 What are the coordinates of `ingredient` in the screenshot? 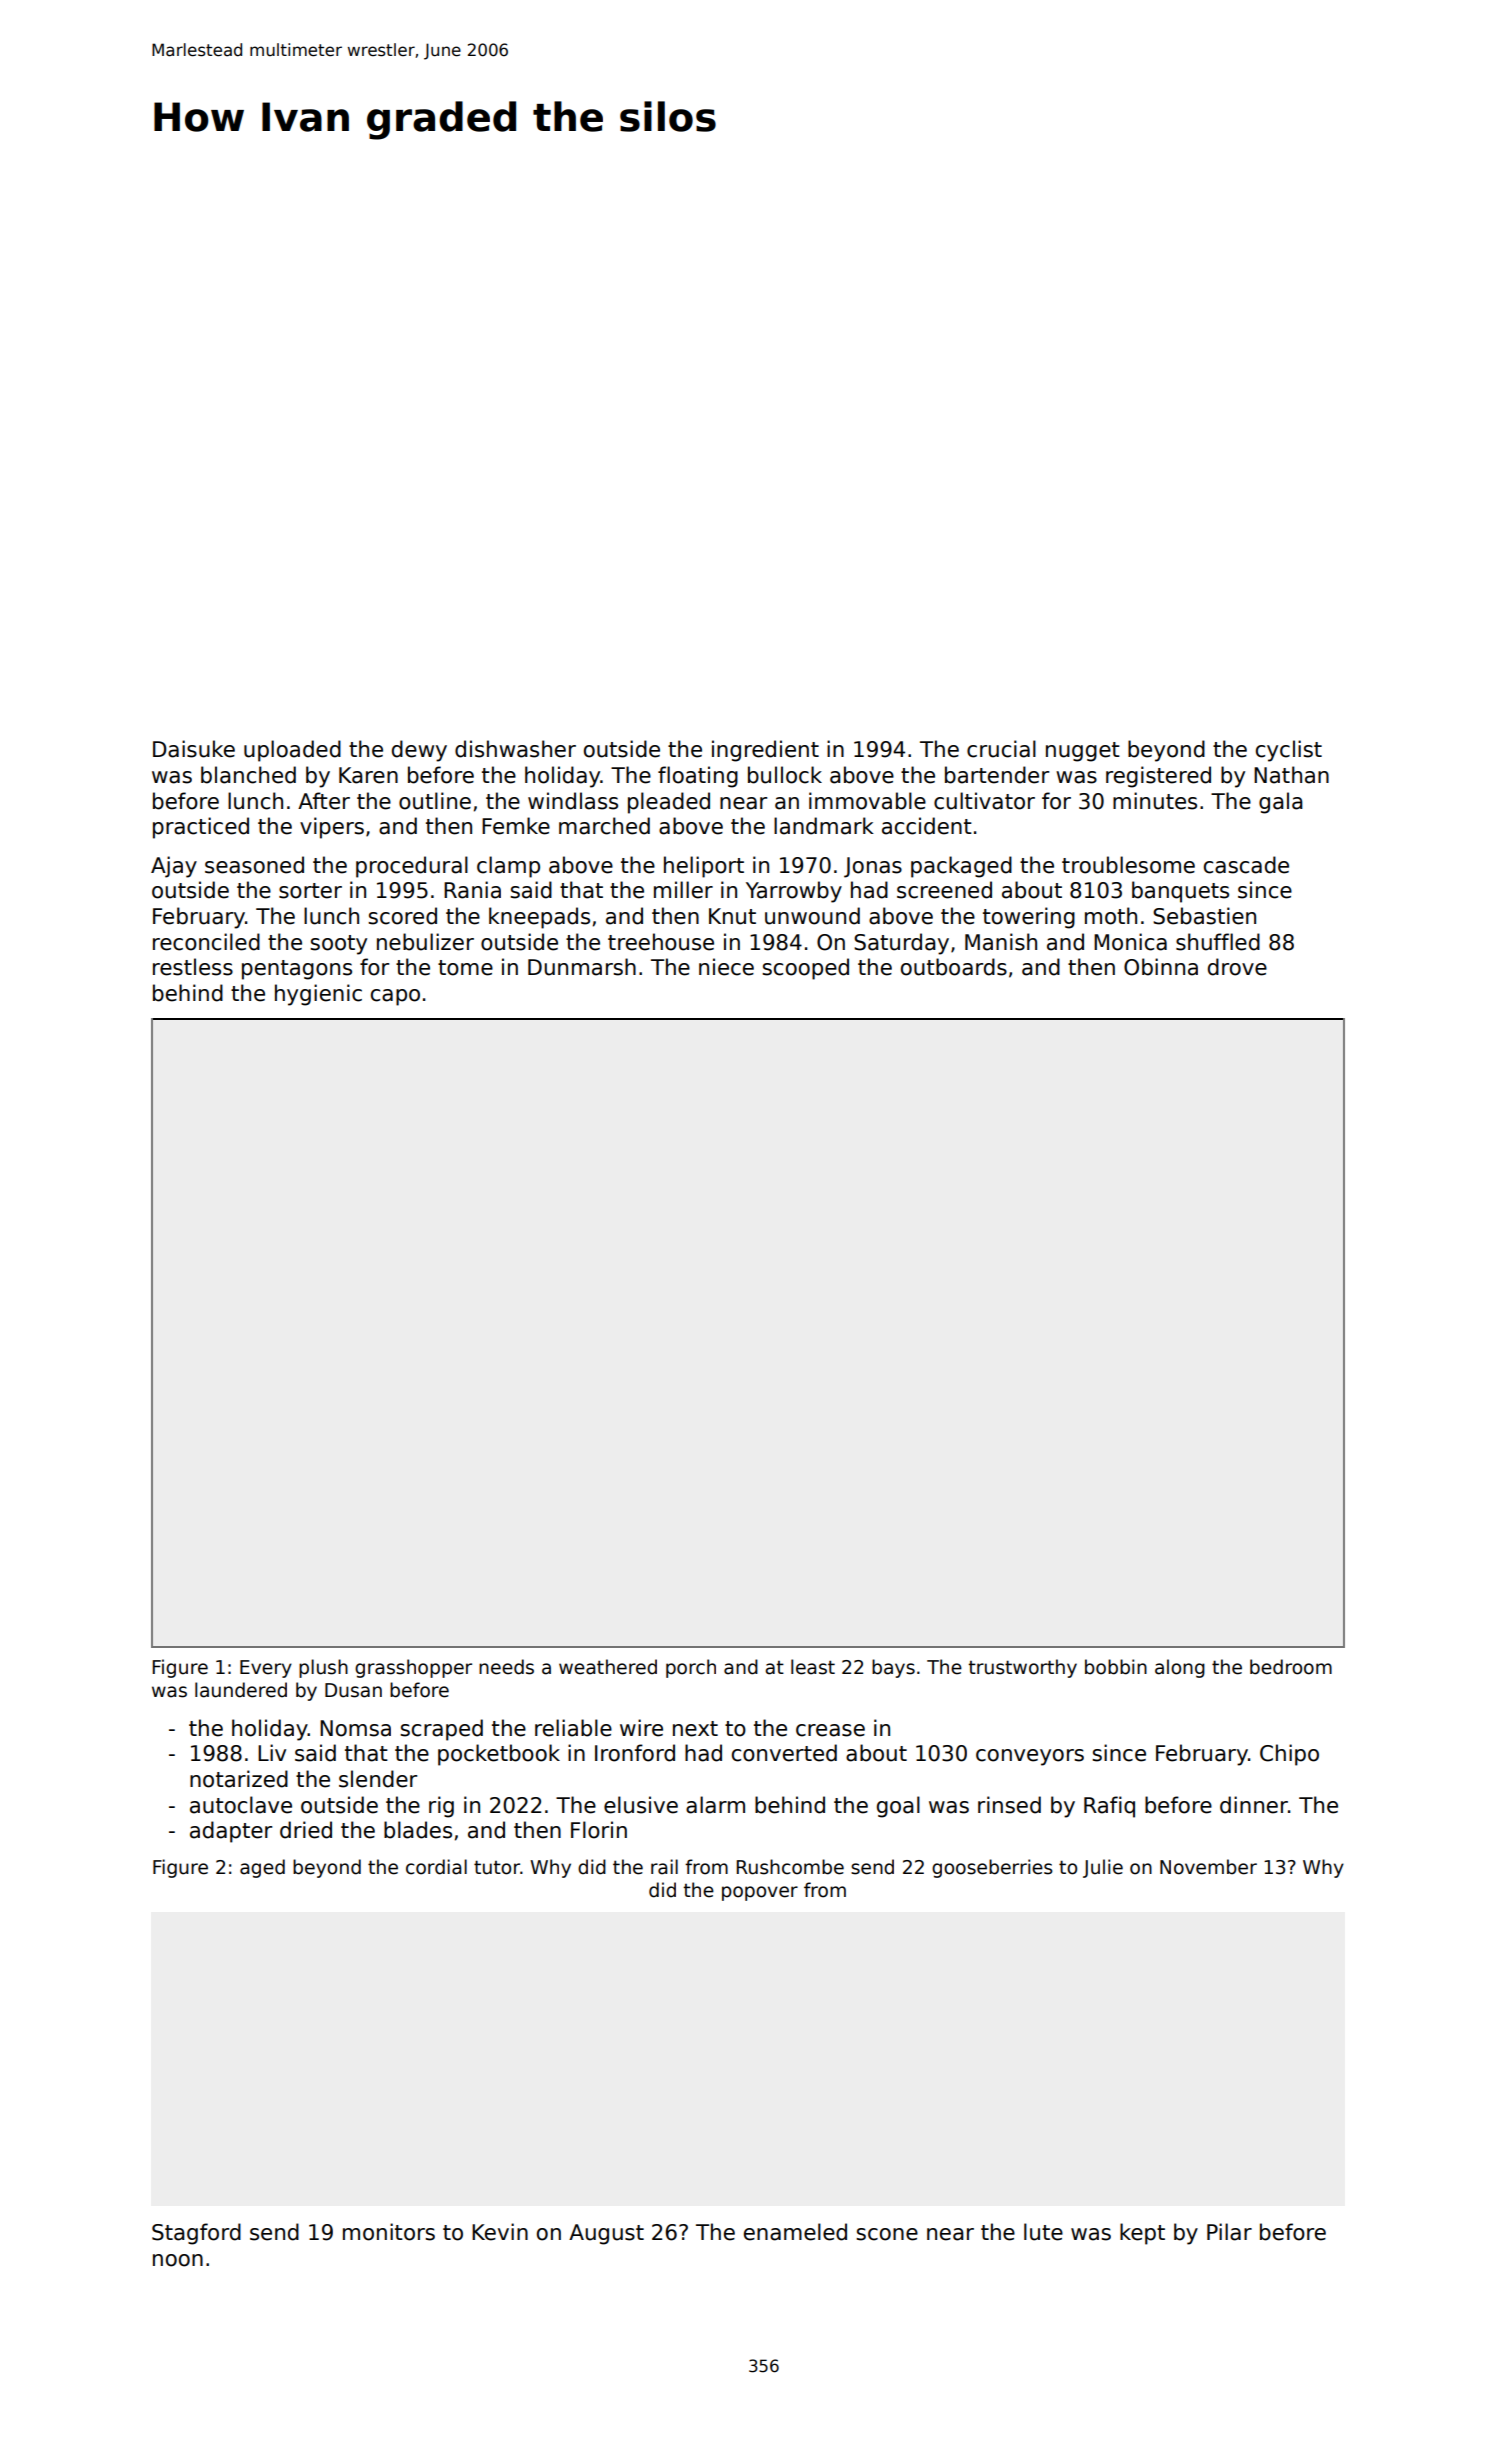 It's located at (765, 751).
